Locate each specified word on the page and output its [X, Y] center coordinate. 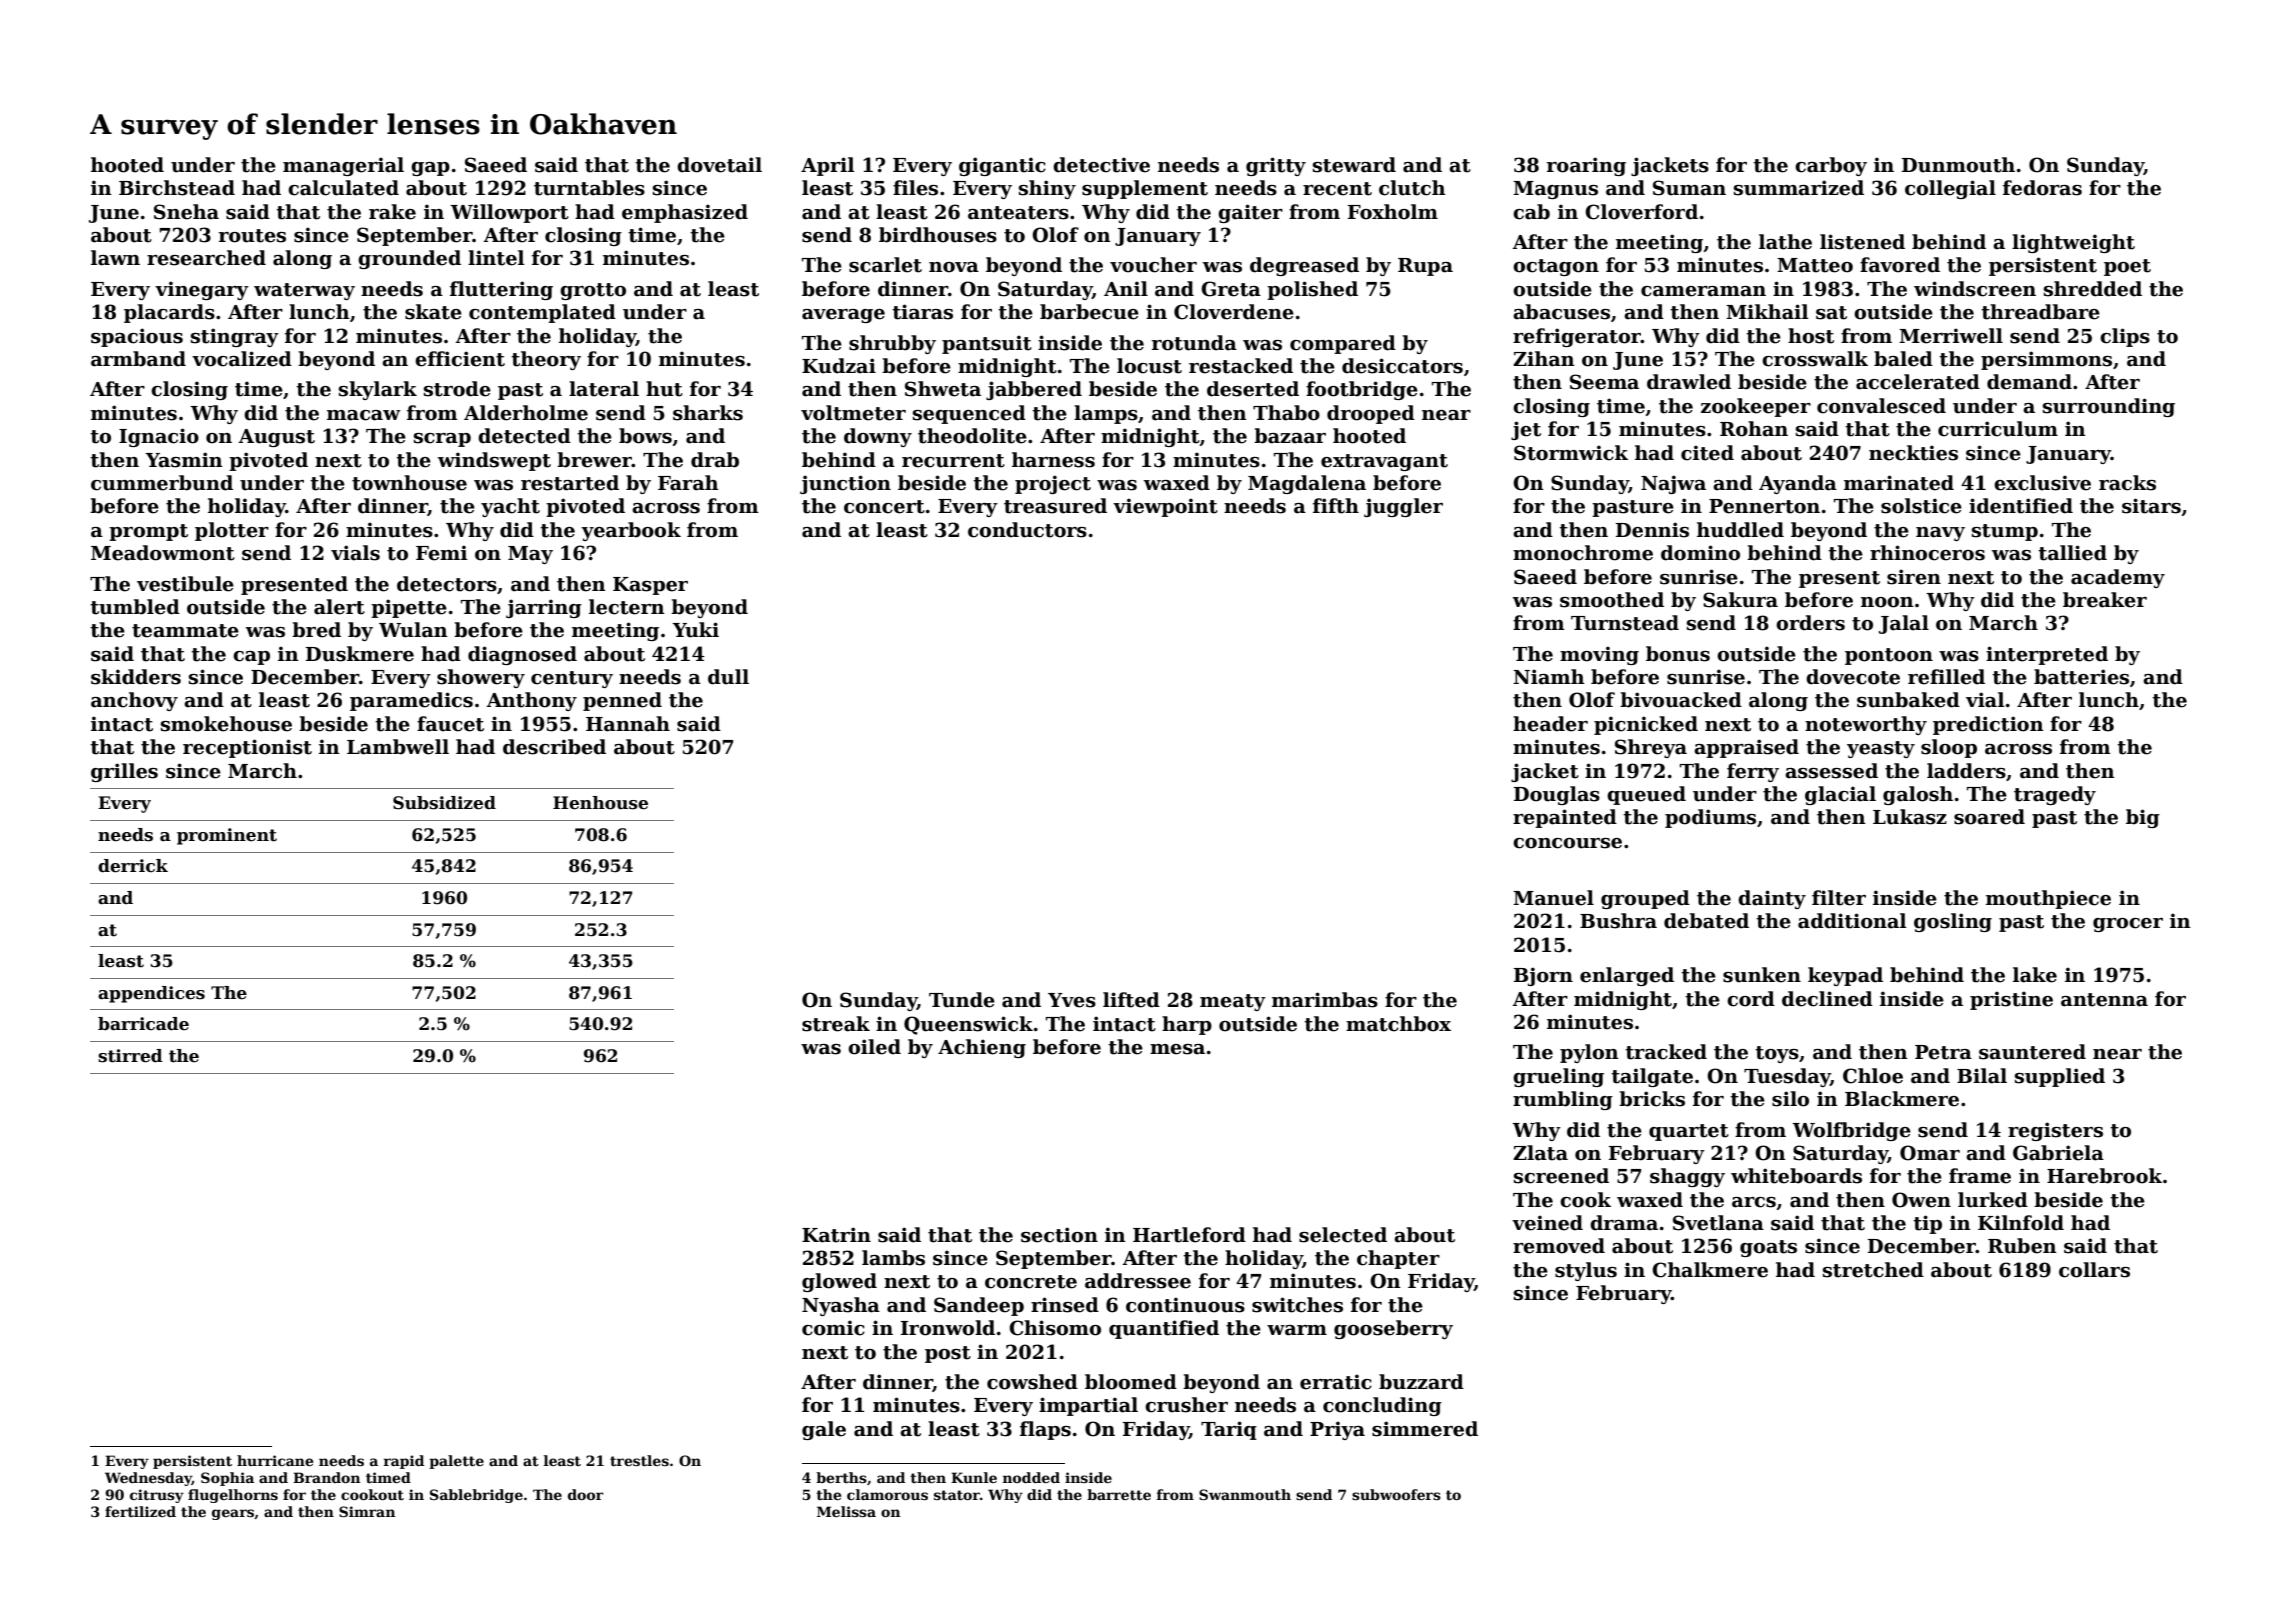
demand [2029, 382]
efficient [460, 359]
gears [233, 1514]
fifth [1336, 506]
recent [1337, 189]
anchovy [134, 701]
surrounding [2109, 407]
